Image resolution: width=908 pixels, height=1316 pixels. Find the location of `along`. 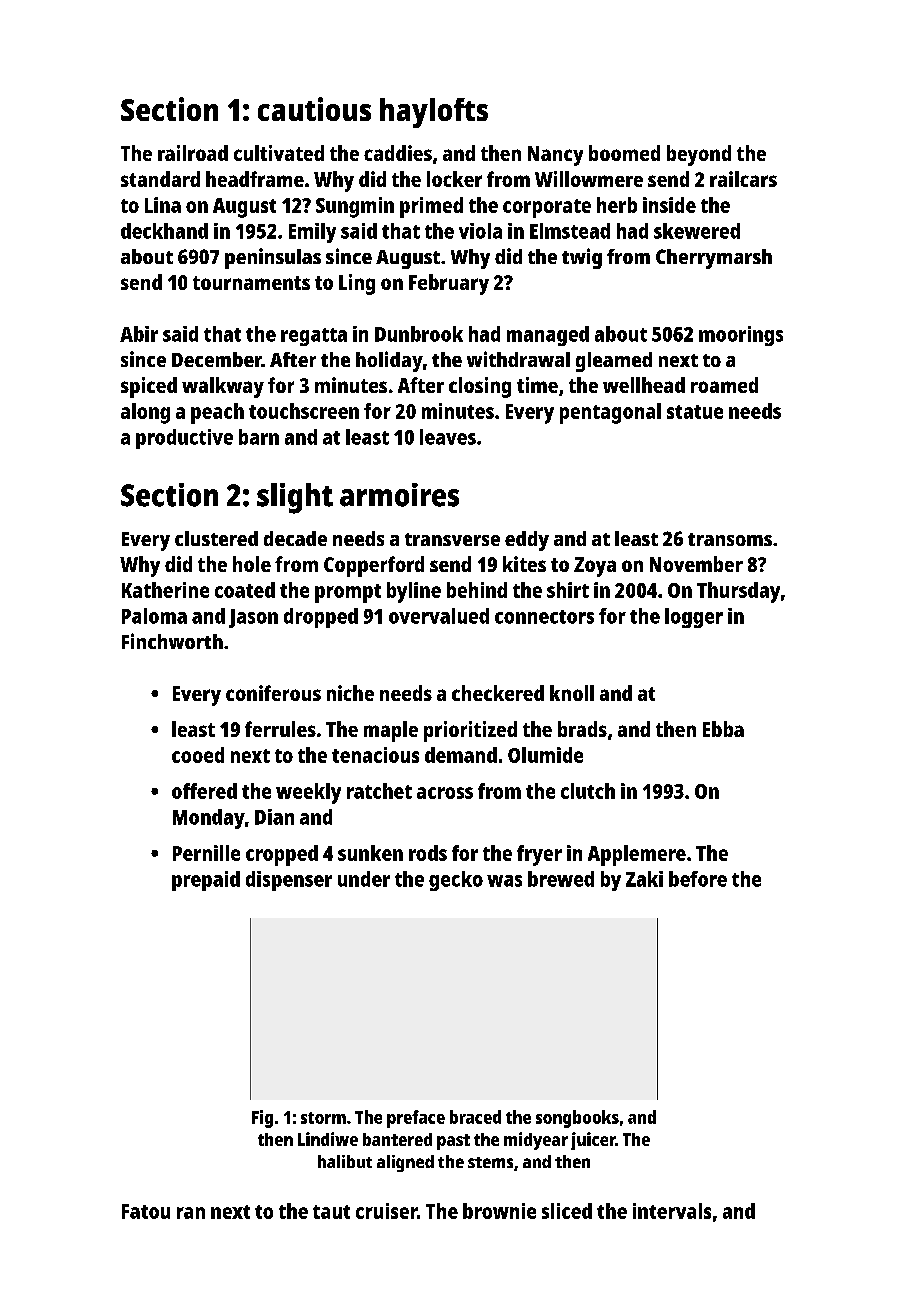

along is located at coordinates (145, 413).
